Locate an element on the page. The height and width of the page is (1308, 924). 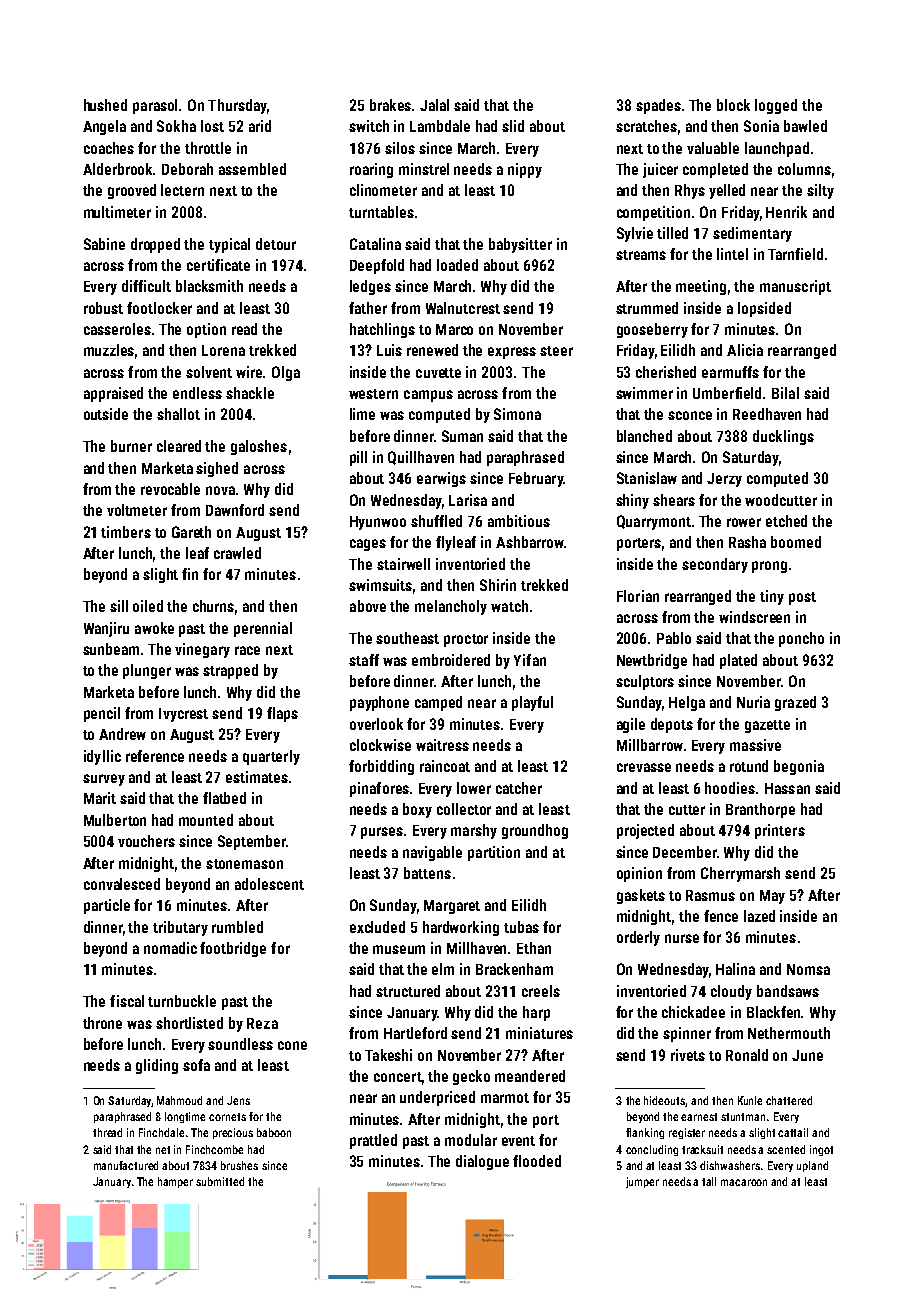
convalesced is located at coordinates (122, 884).
